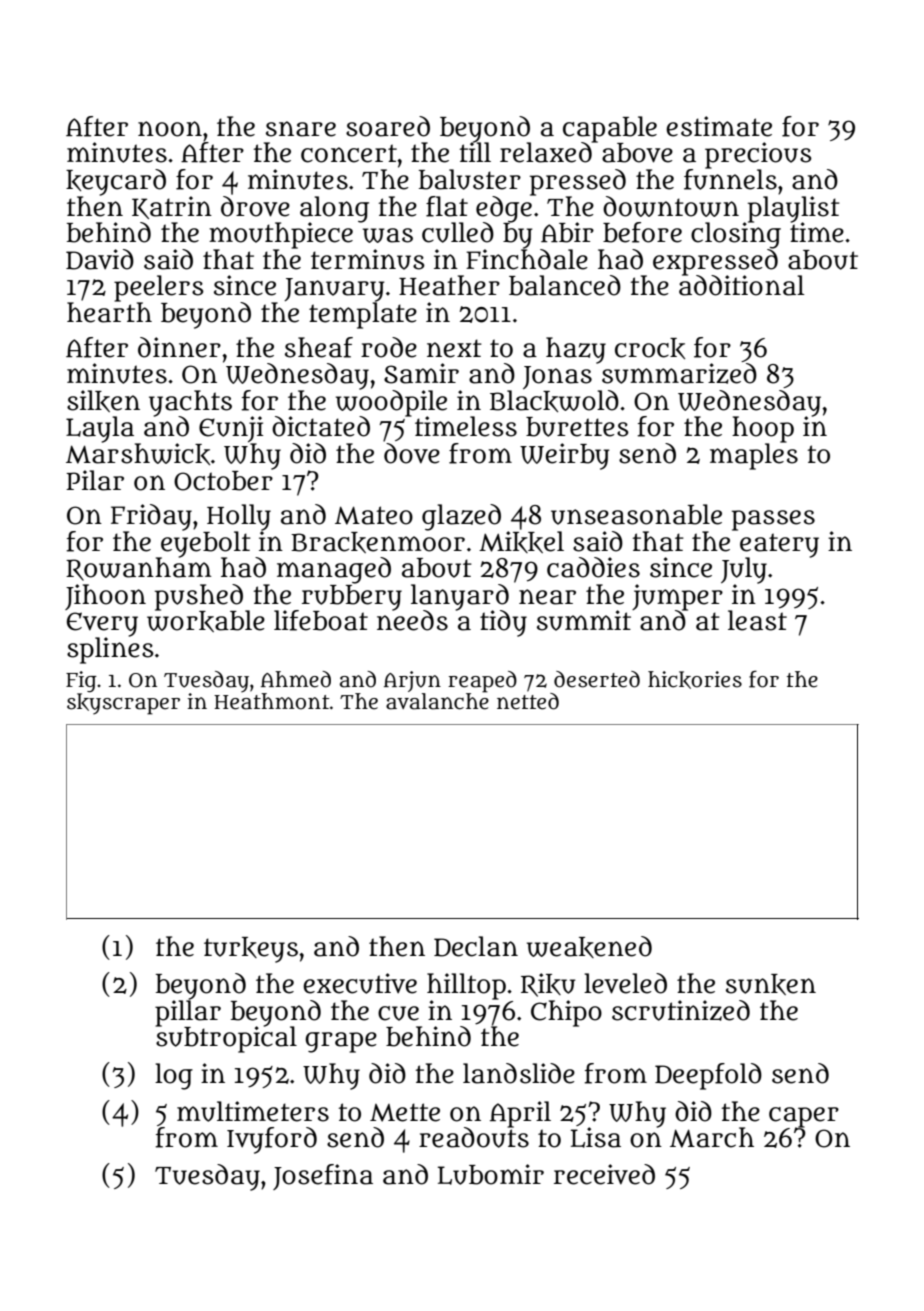 This screenshot has width=924, height=1311. What do you see at coordinates (172, 207) in the screenshot?
I see `Katrin` at bounding box center [172, 207].
